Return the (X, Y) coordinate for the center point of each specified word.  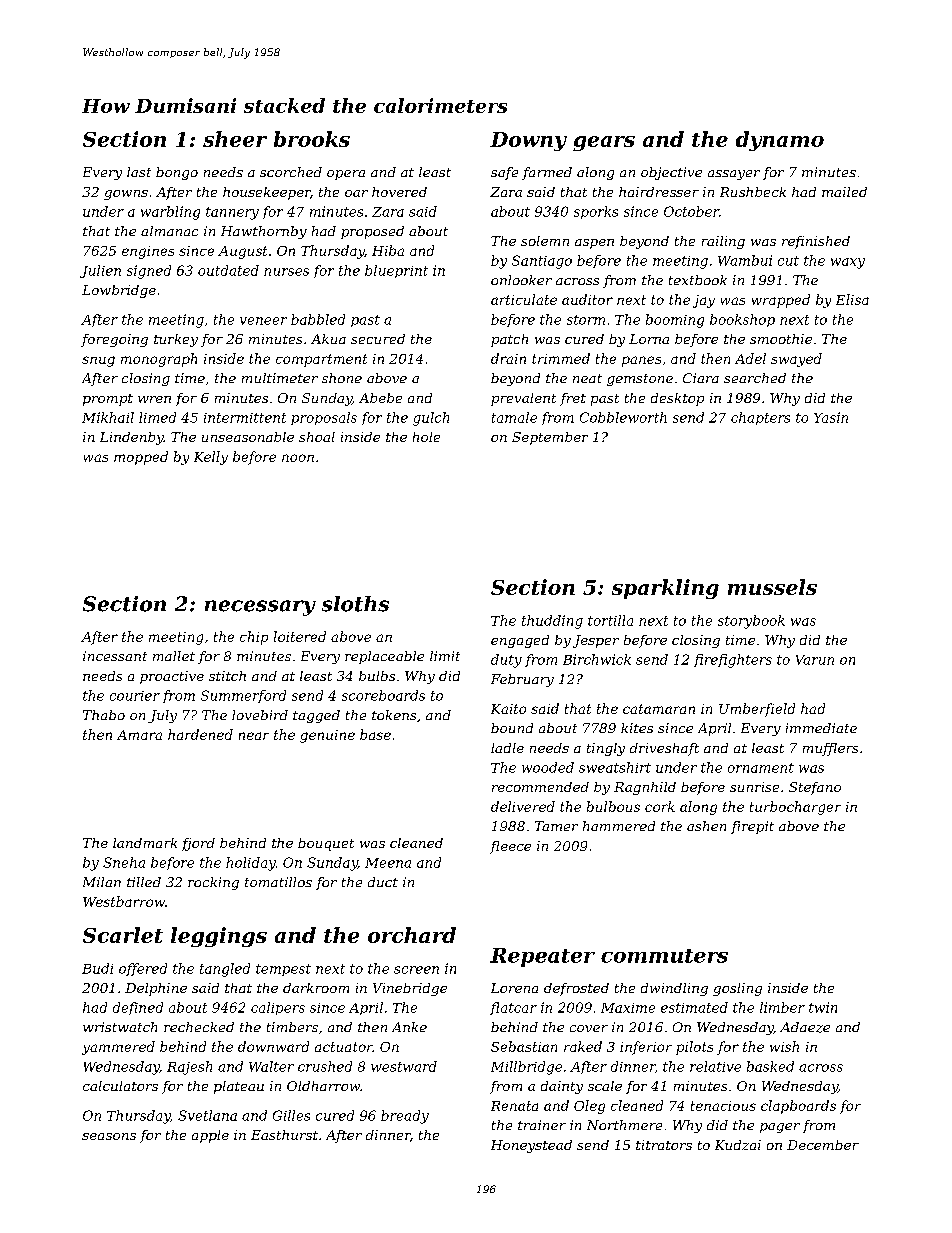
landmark (145, 843)
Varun (815, 660)
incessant (115, 656)
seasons (109, 1136)
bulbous (613, 806)
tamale (514, 417)
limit (445, 656)
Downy (528, 141)
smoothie (781, 339)
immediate (821, 728)
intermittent (245, 418)
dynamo (780, 141)
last (139, 172)
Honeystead (531, 1146)
